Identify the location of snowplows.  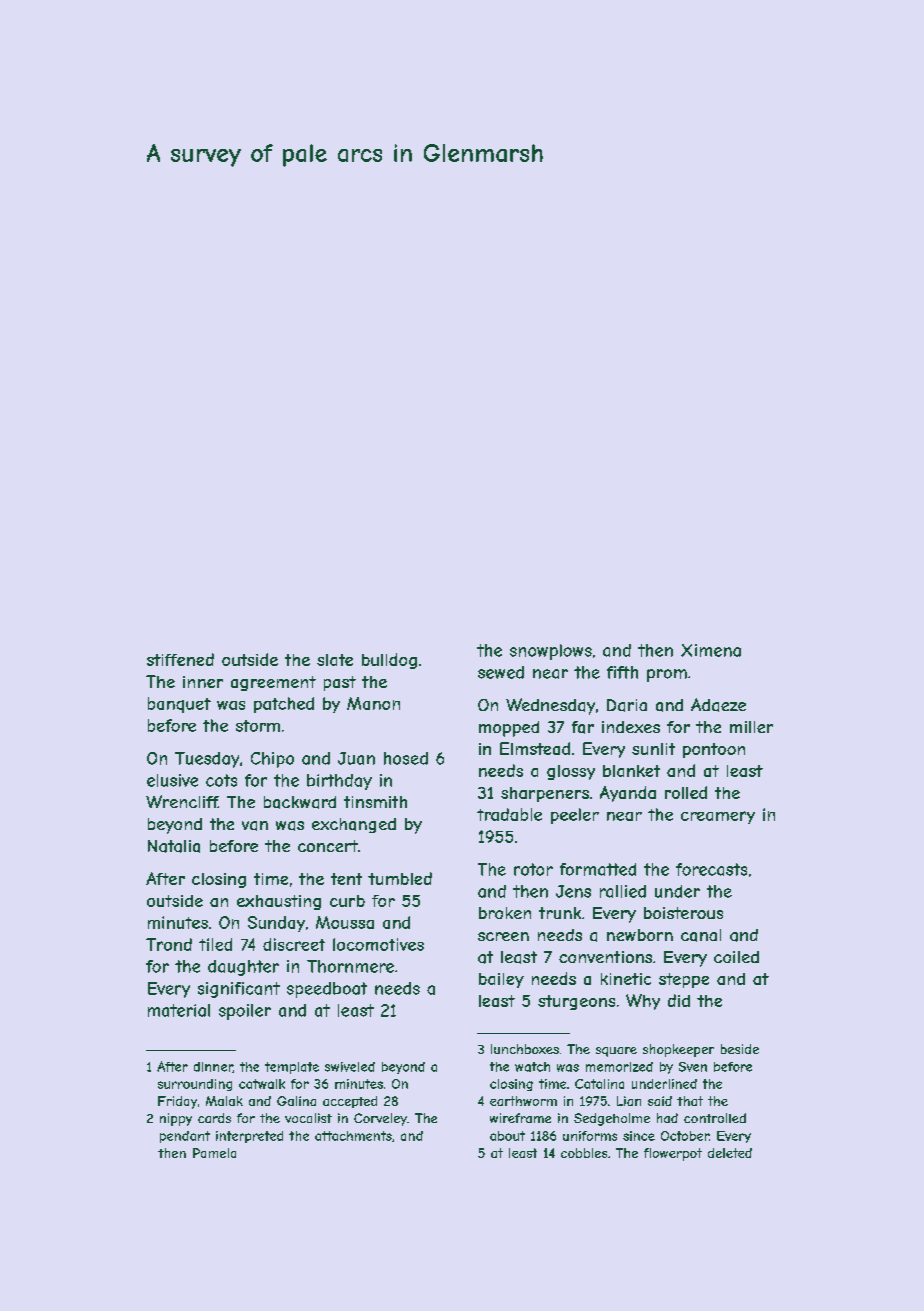
(551, 652).
